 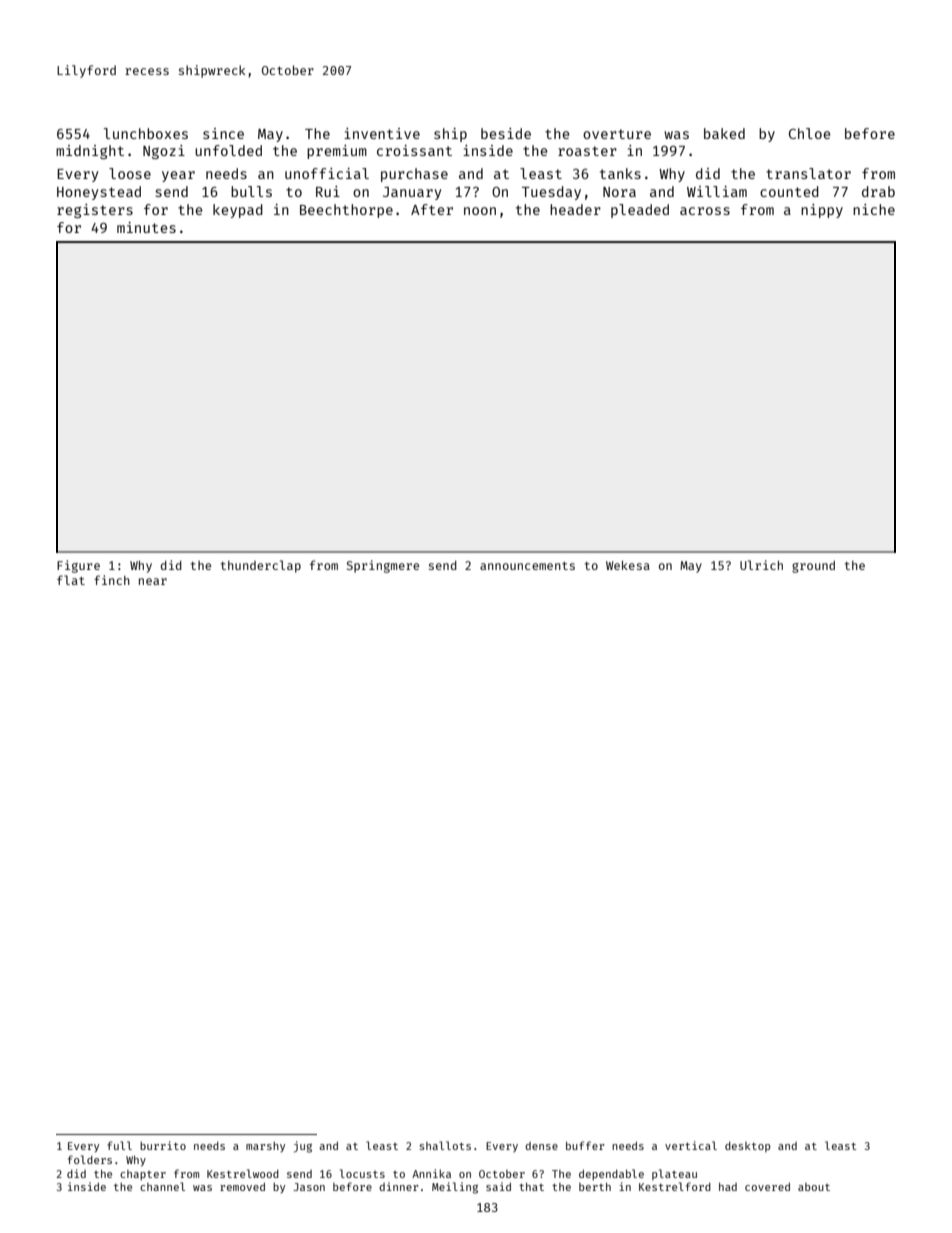 What do you see at coordinates (595, 1187) in the screenshot?
I see `berth` at bounding box center [595, 1187].
